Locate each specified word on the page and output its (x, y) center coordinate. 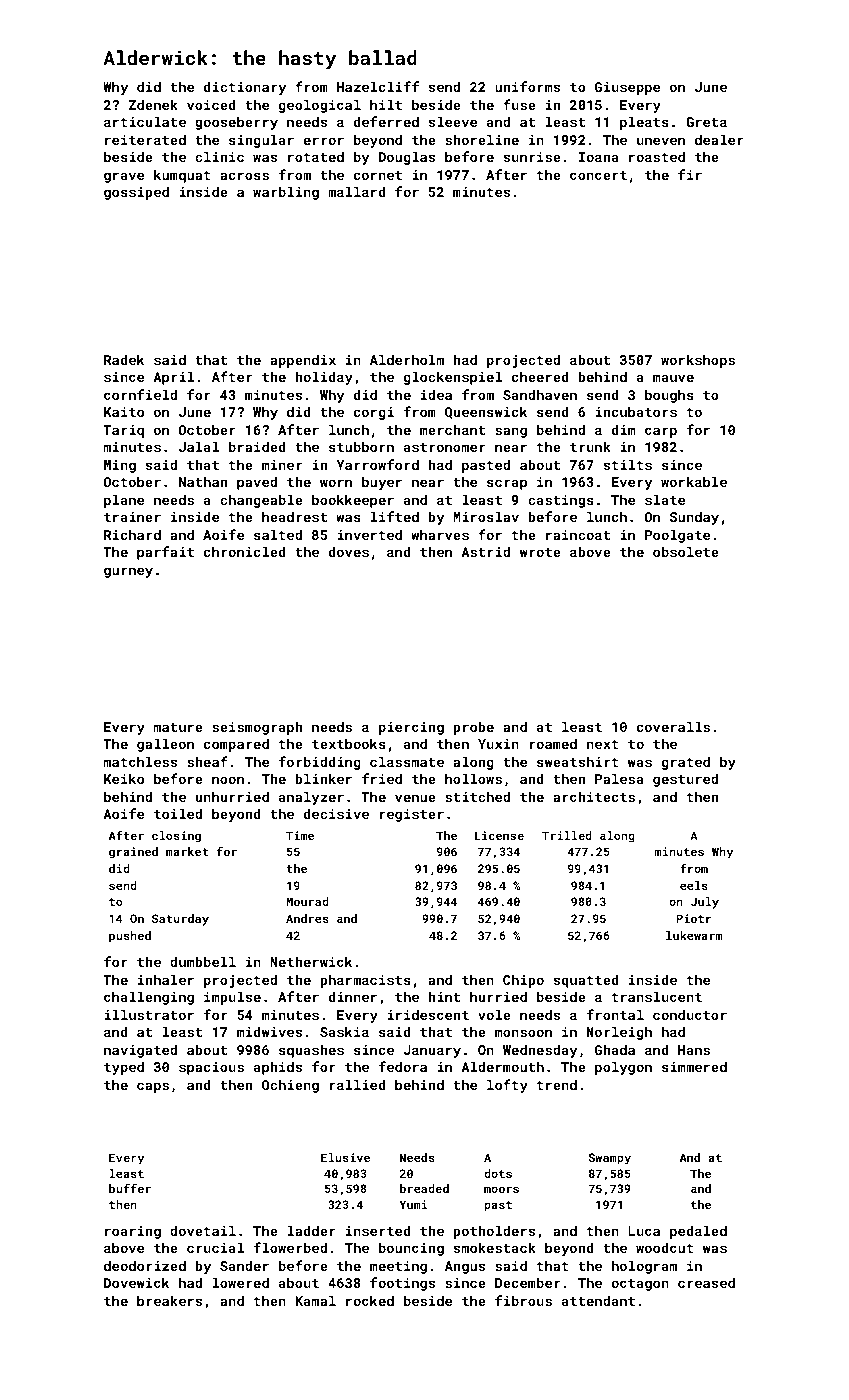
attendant (598, 1300)
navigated (140, 1051)
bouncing (411, 1249)
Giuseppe (627, 88)
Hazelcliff (378, 86)
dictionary (245, 88)
